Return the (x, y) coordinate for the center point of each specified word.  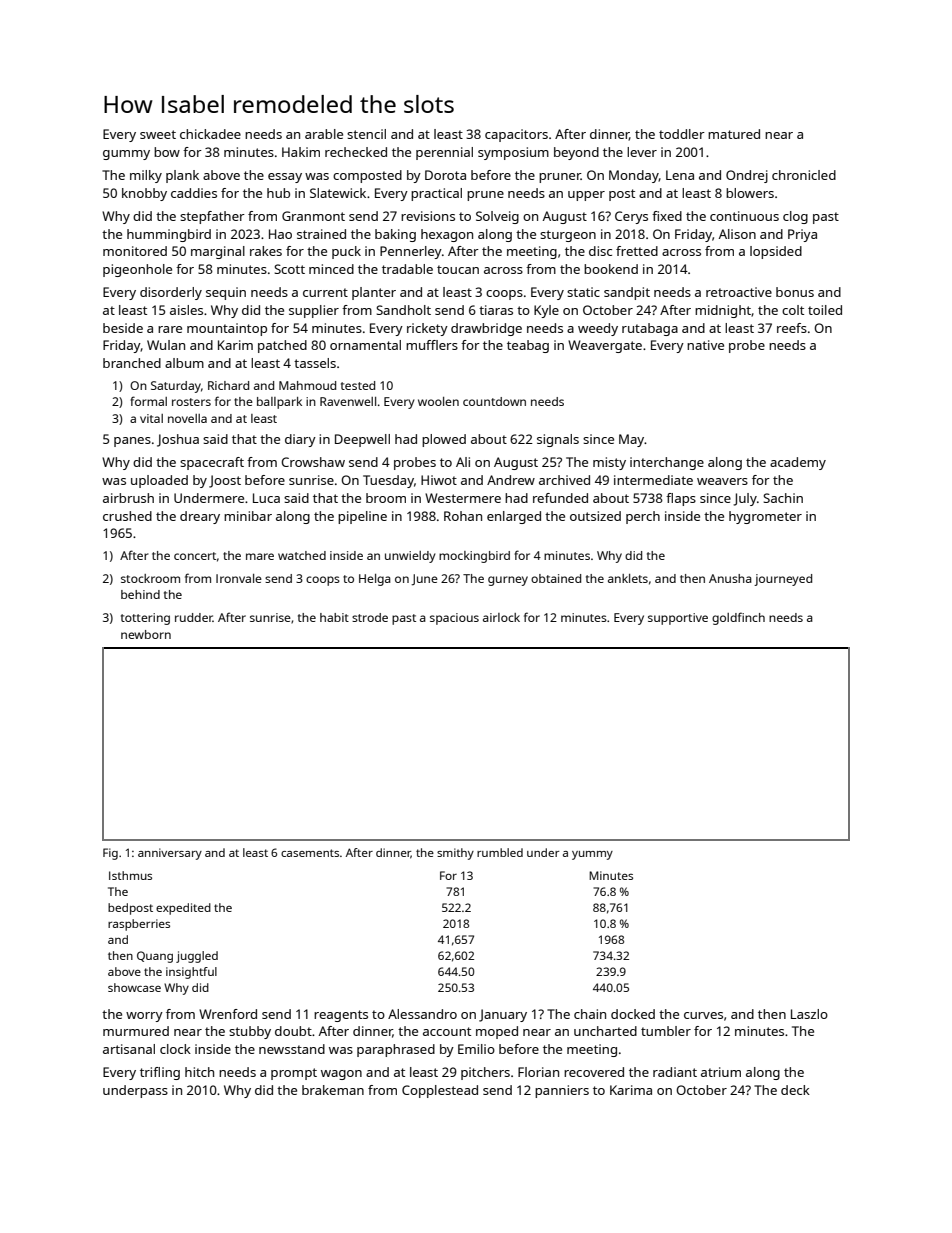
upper (586, 196)
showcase (134, 987)
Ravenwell (348, 401)
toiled (825, 310)
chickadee (210, 134)
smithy (455, 854)
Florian (538, 1072)
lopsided (776, 252)
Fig (110, 854)
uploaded (159, 481)
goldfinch (738, 618)
